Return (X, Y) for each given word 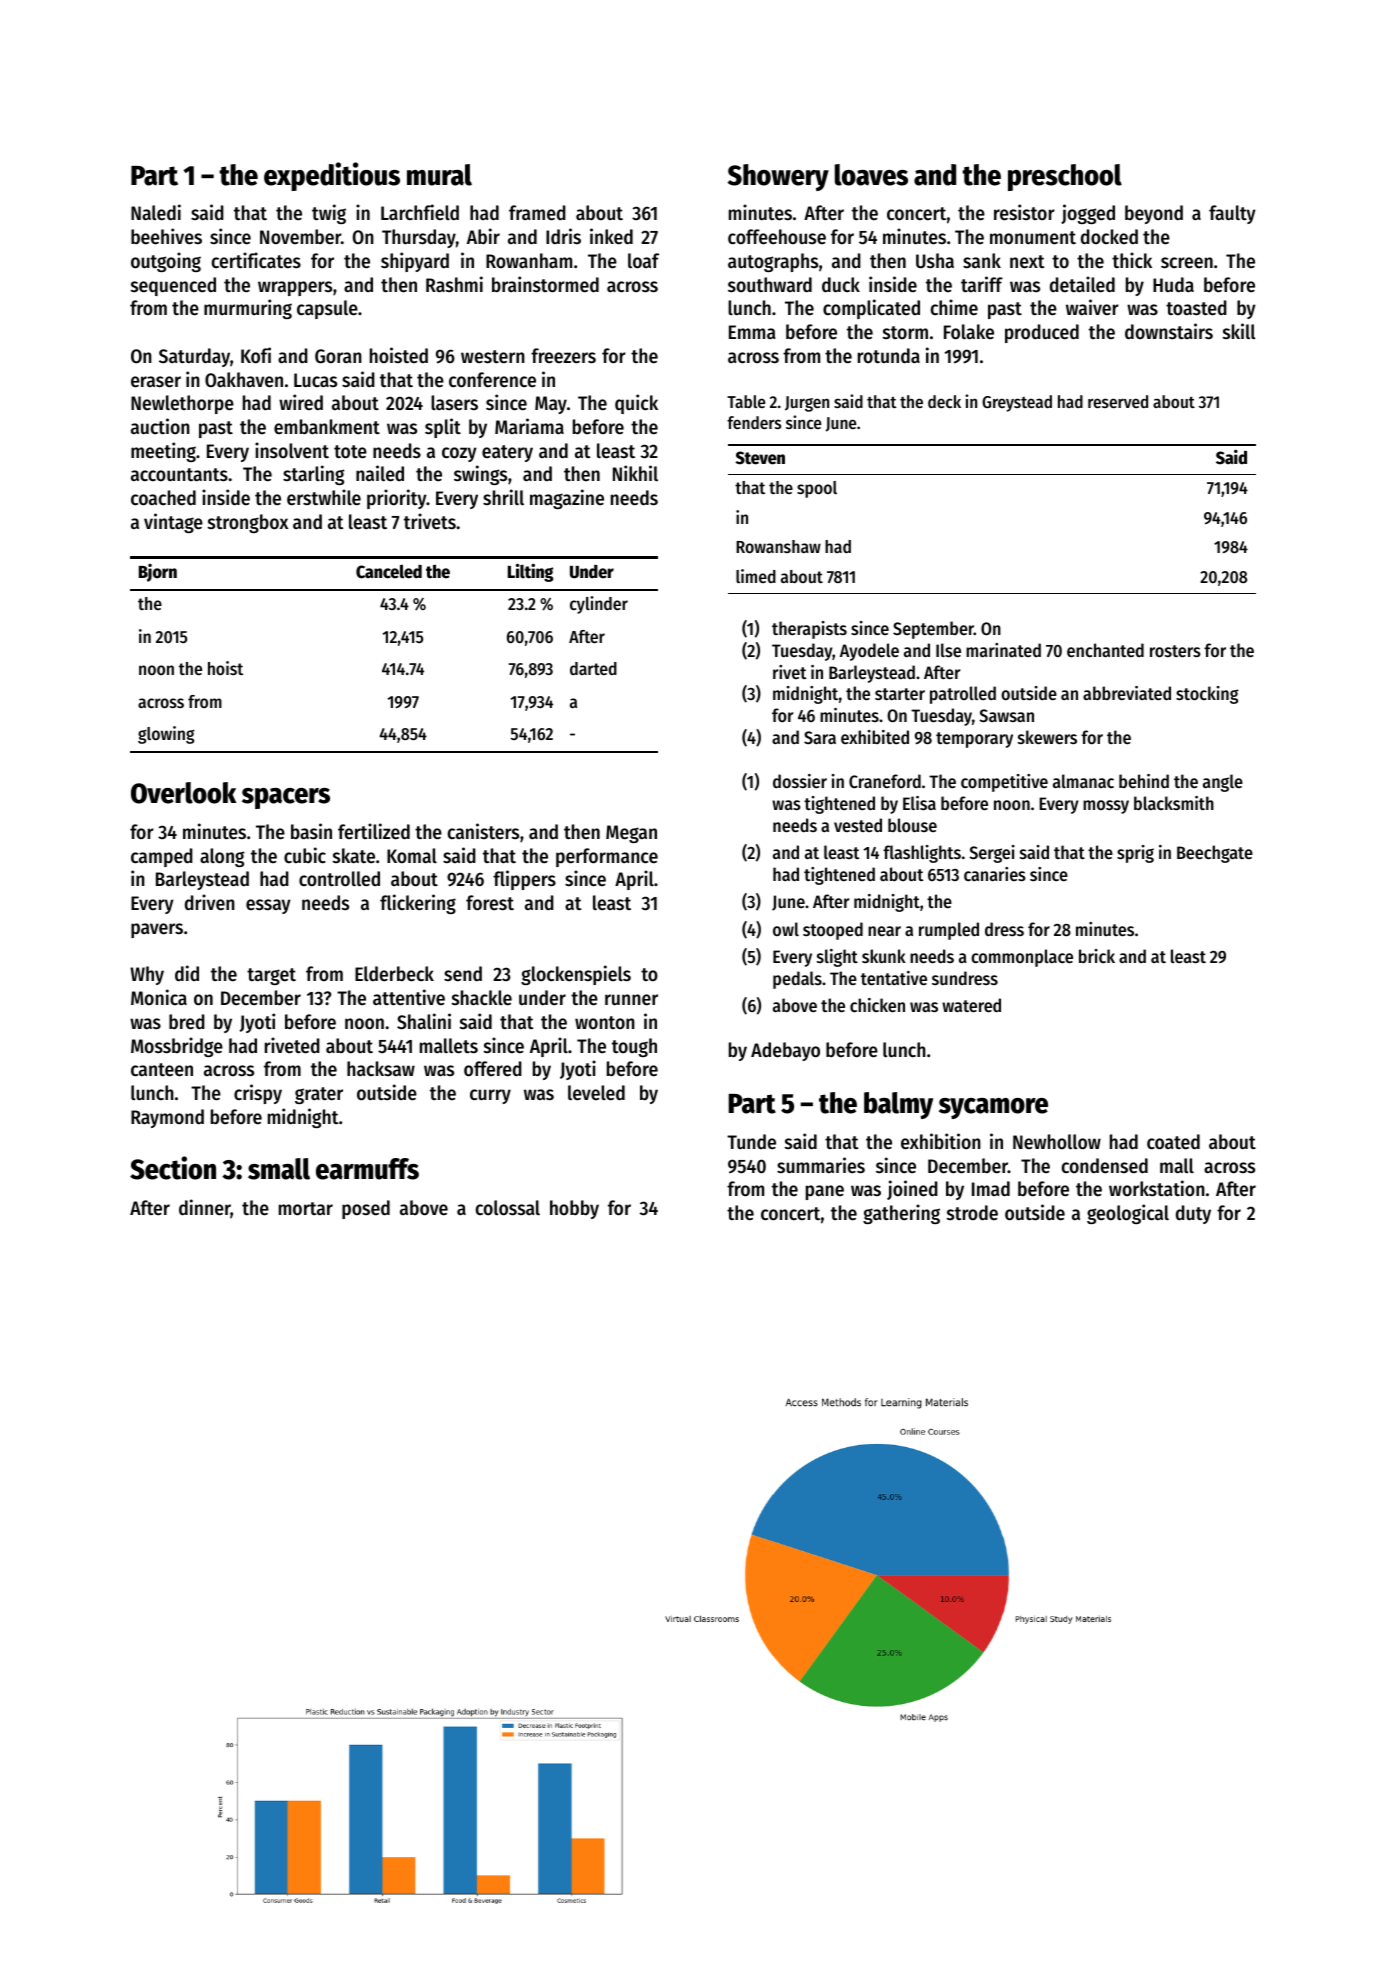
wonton (605, 1022)
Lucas (315, 380)
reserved (1118, 401)
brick (1097, 956)
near (884, 931)
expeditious (332, 176)
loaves (871, 175)
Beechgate (1215, 854)
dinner (205, 1209)
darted (593, 668)
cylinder (599, 605)
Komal (412, 855)
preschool (1065, 177)
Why (147, 975)
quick (636, 404)
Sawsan (1006, 715)
